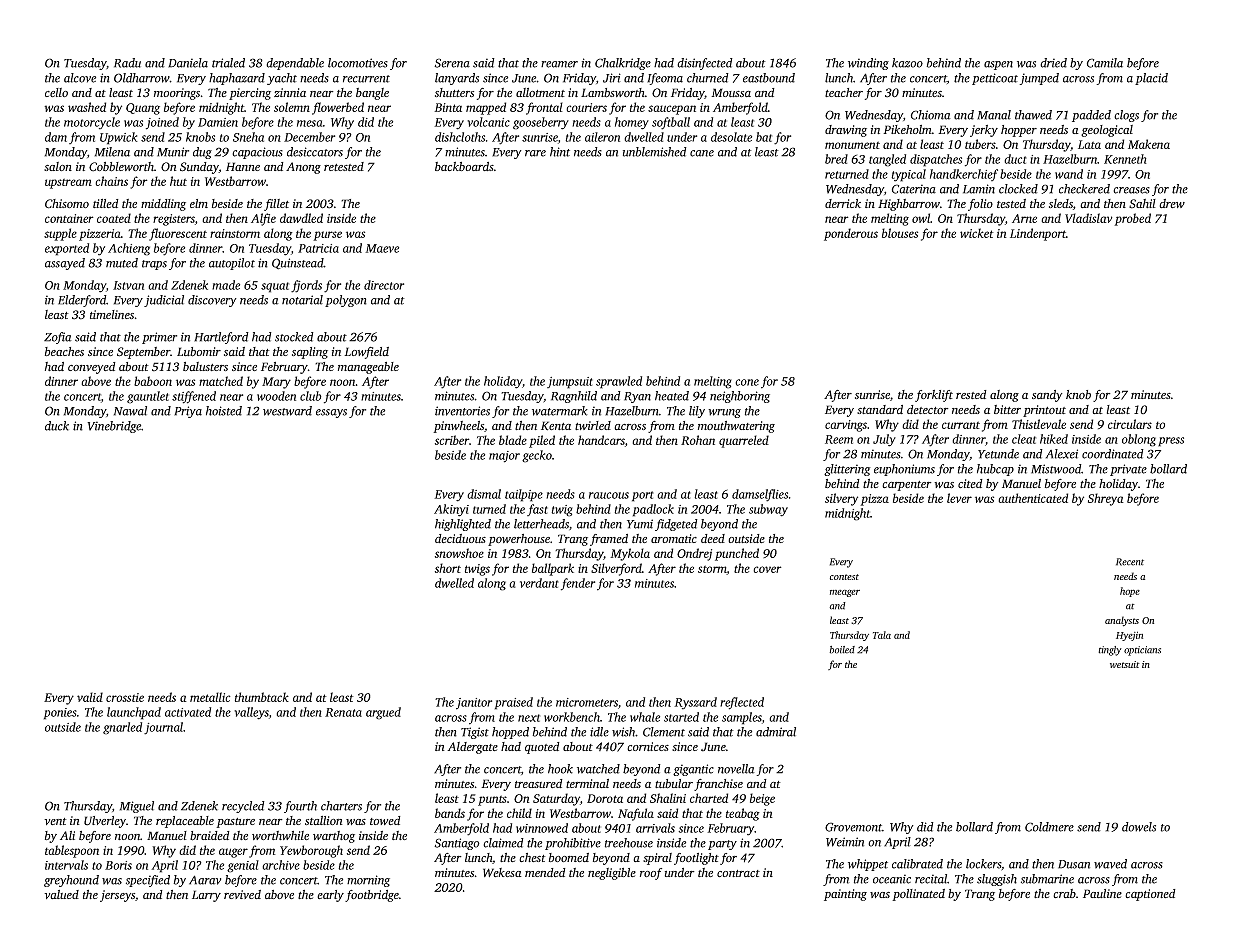 This document has height=952, width=1233. I want to click on intervals, so click(66, 865).
